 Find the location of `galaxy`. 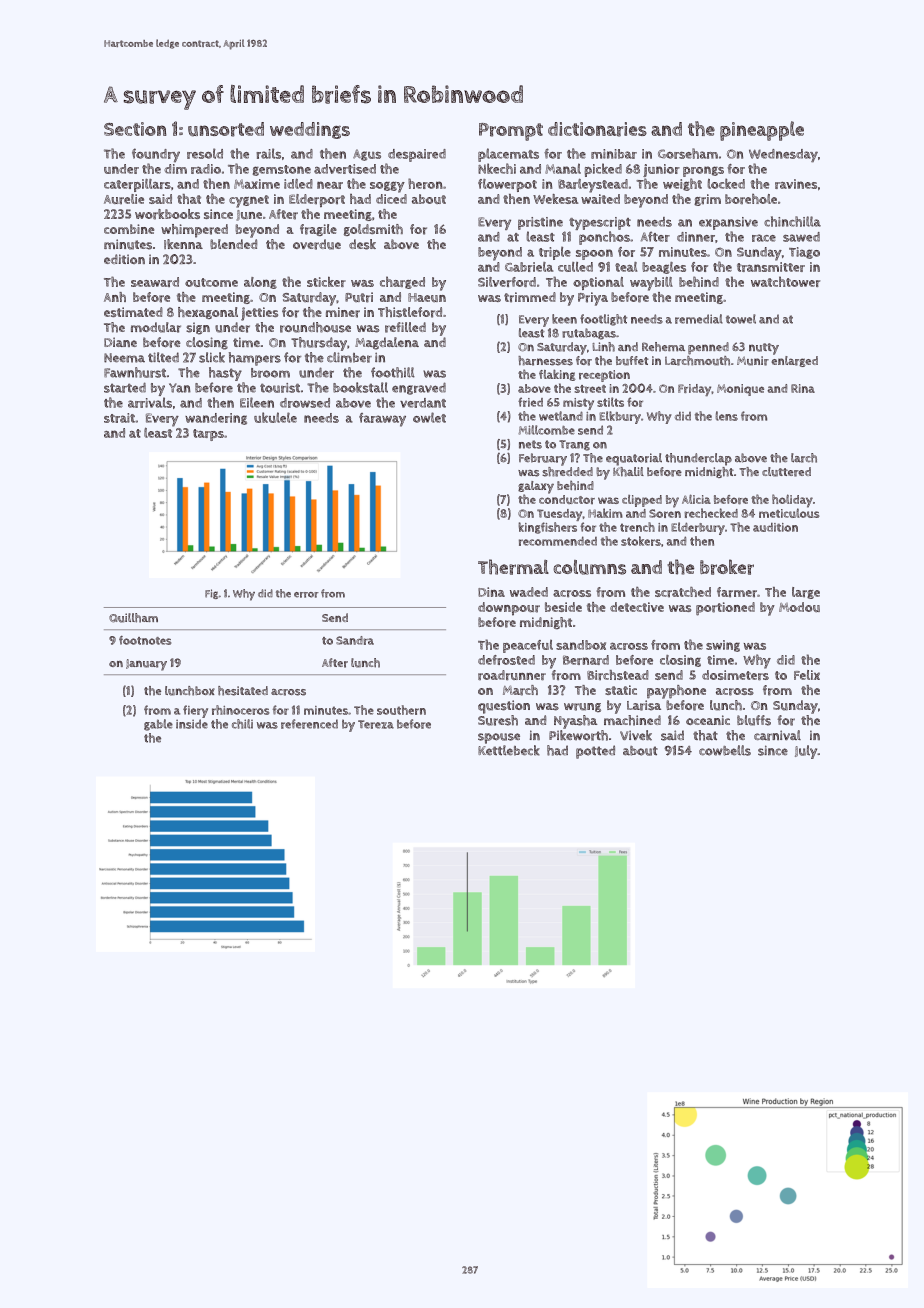

galaxy is located at coordinates (536, 487).
